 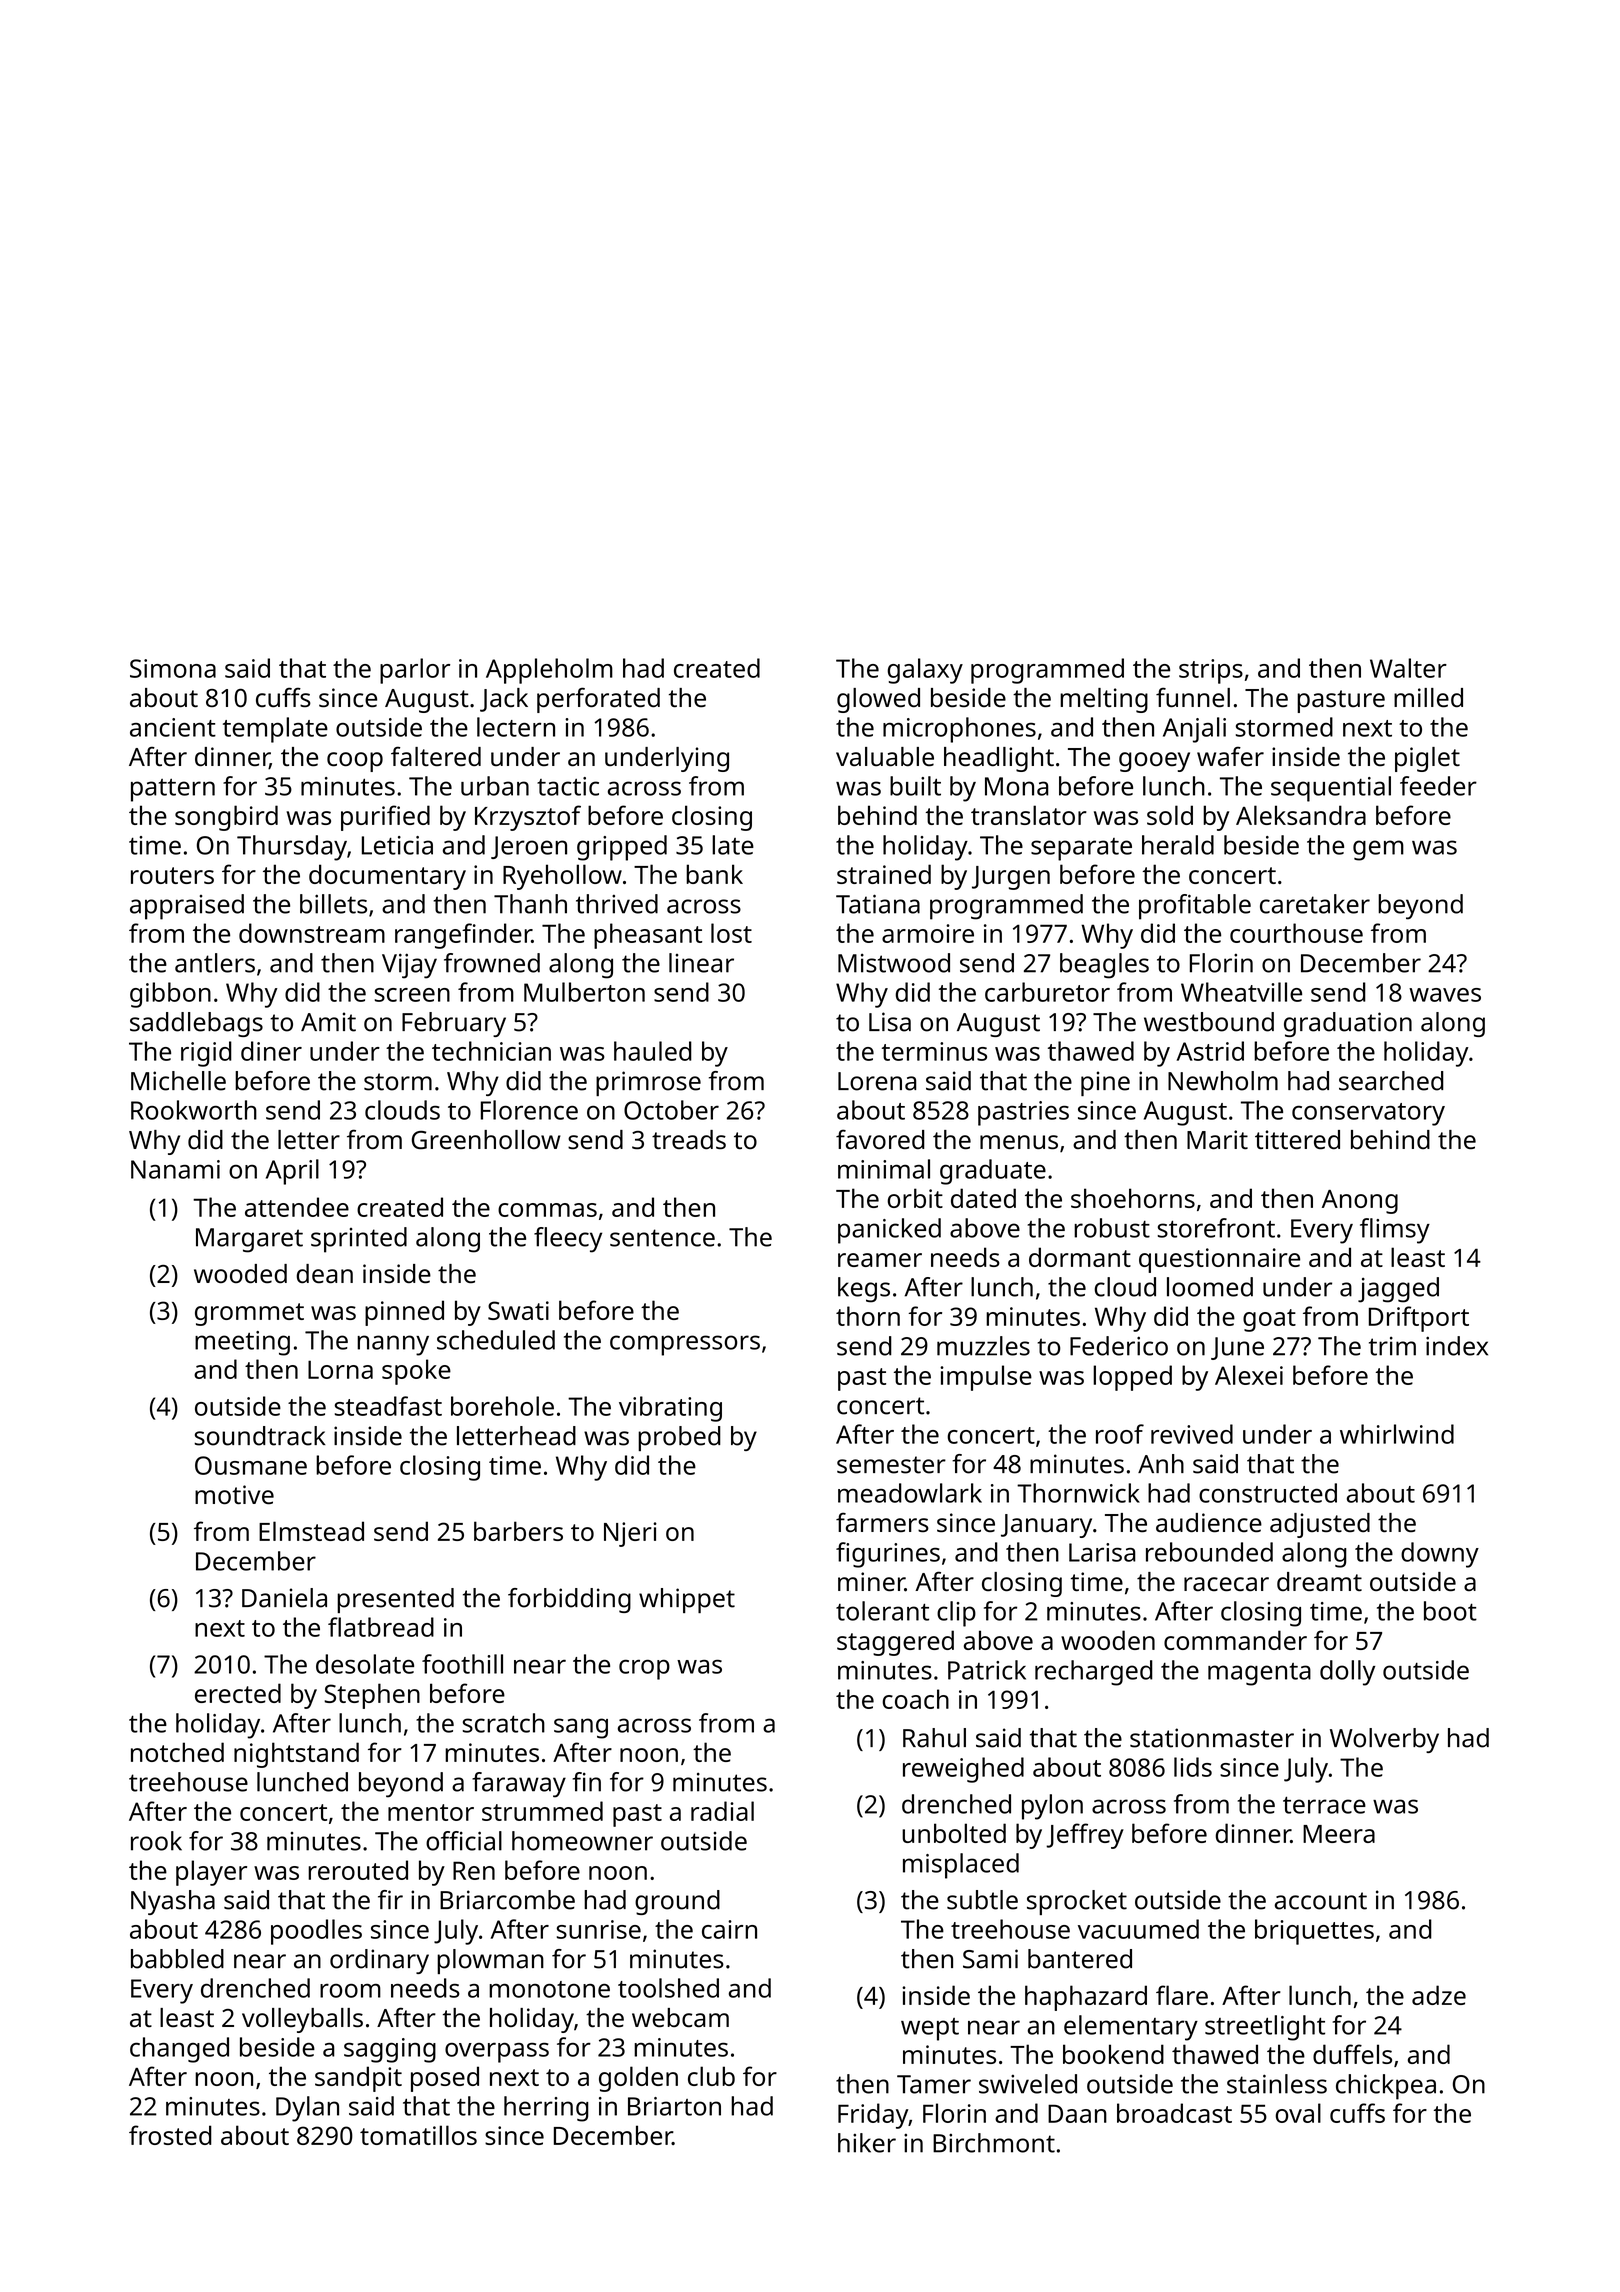 What do you see at coordinates (173, 727) in the screenshot?
I see `ancient` at bounding box center [173, 727].
